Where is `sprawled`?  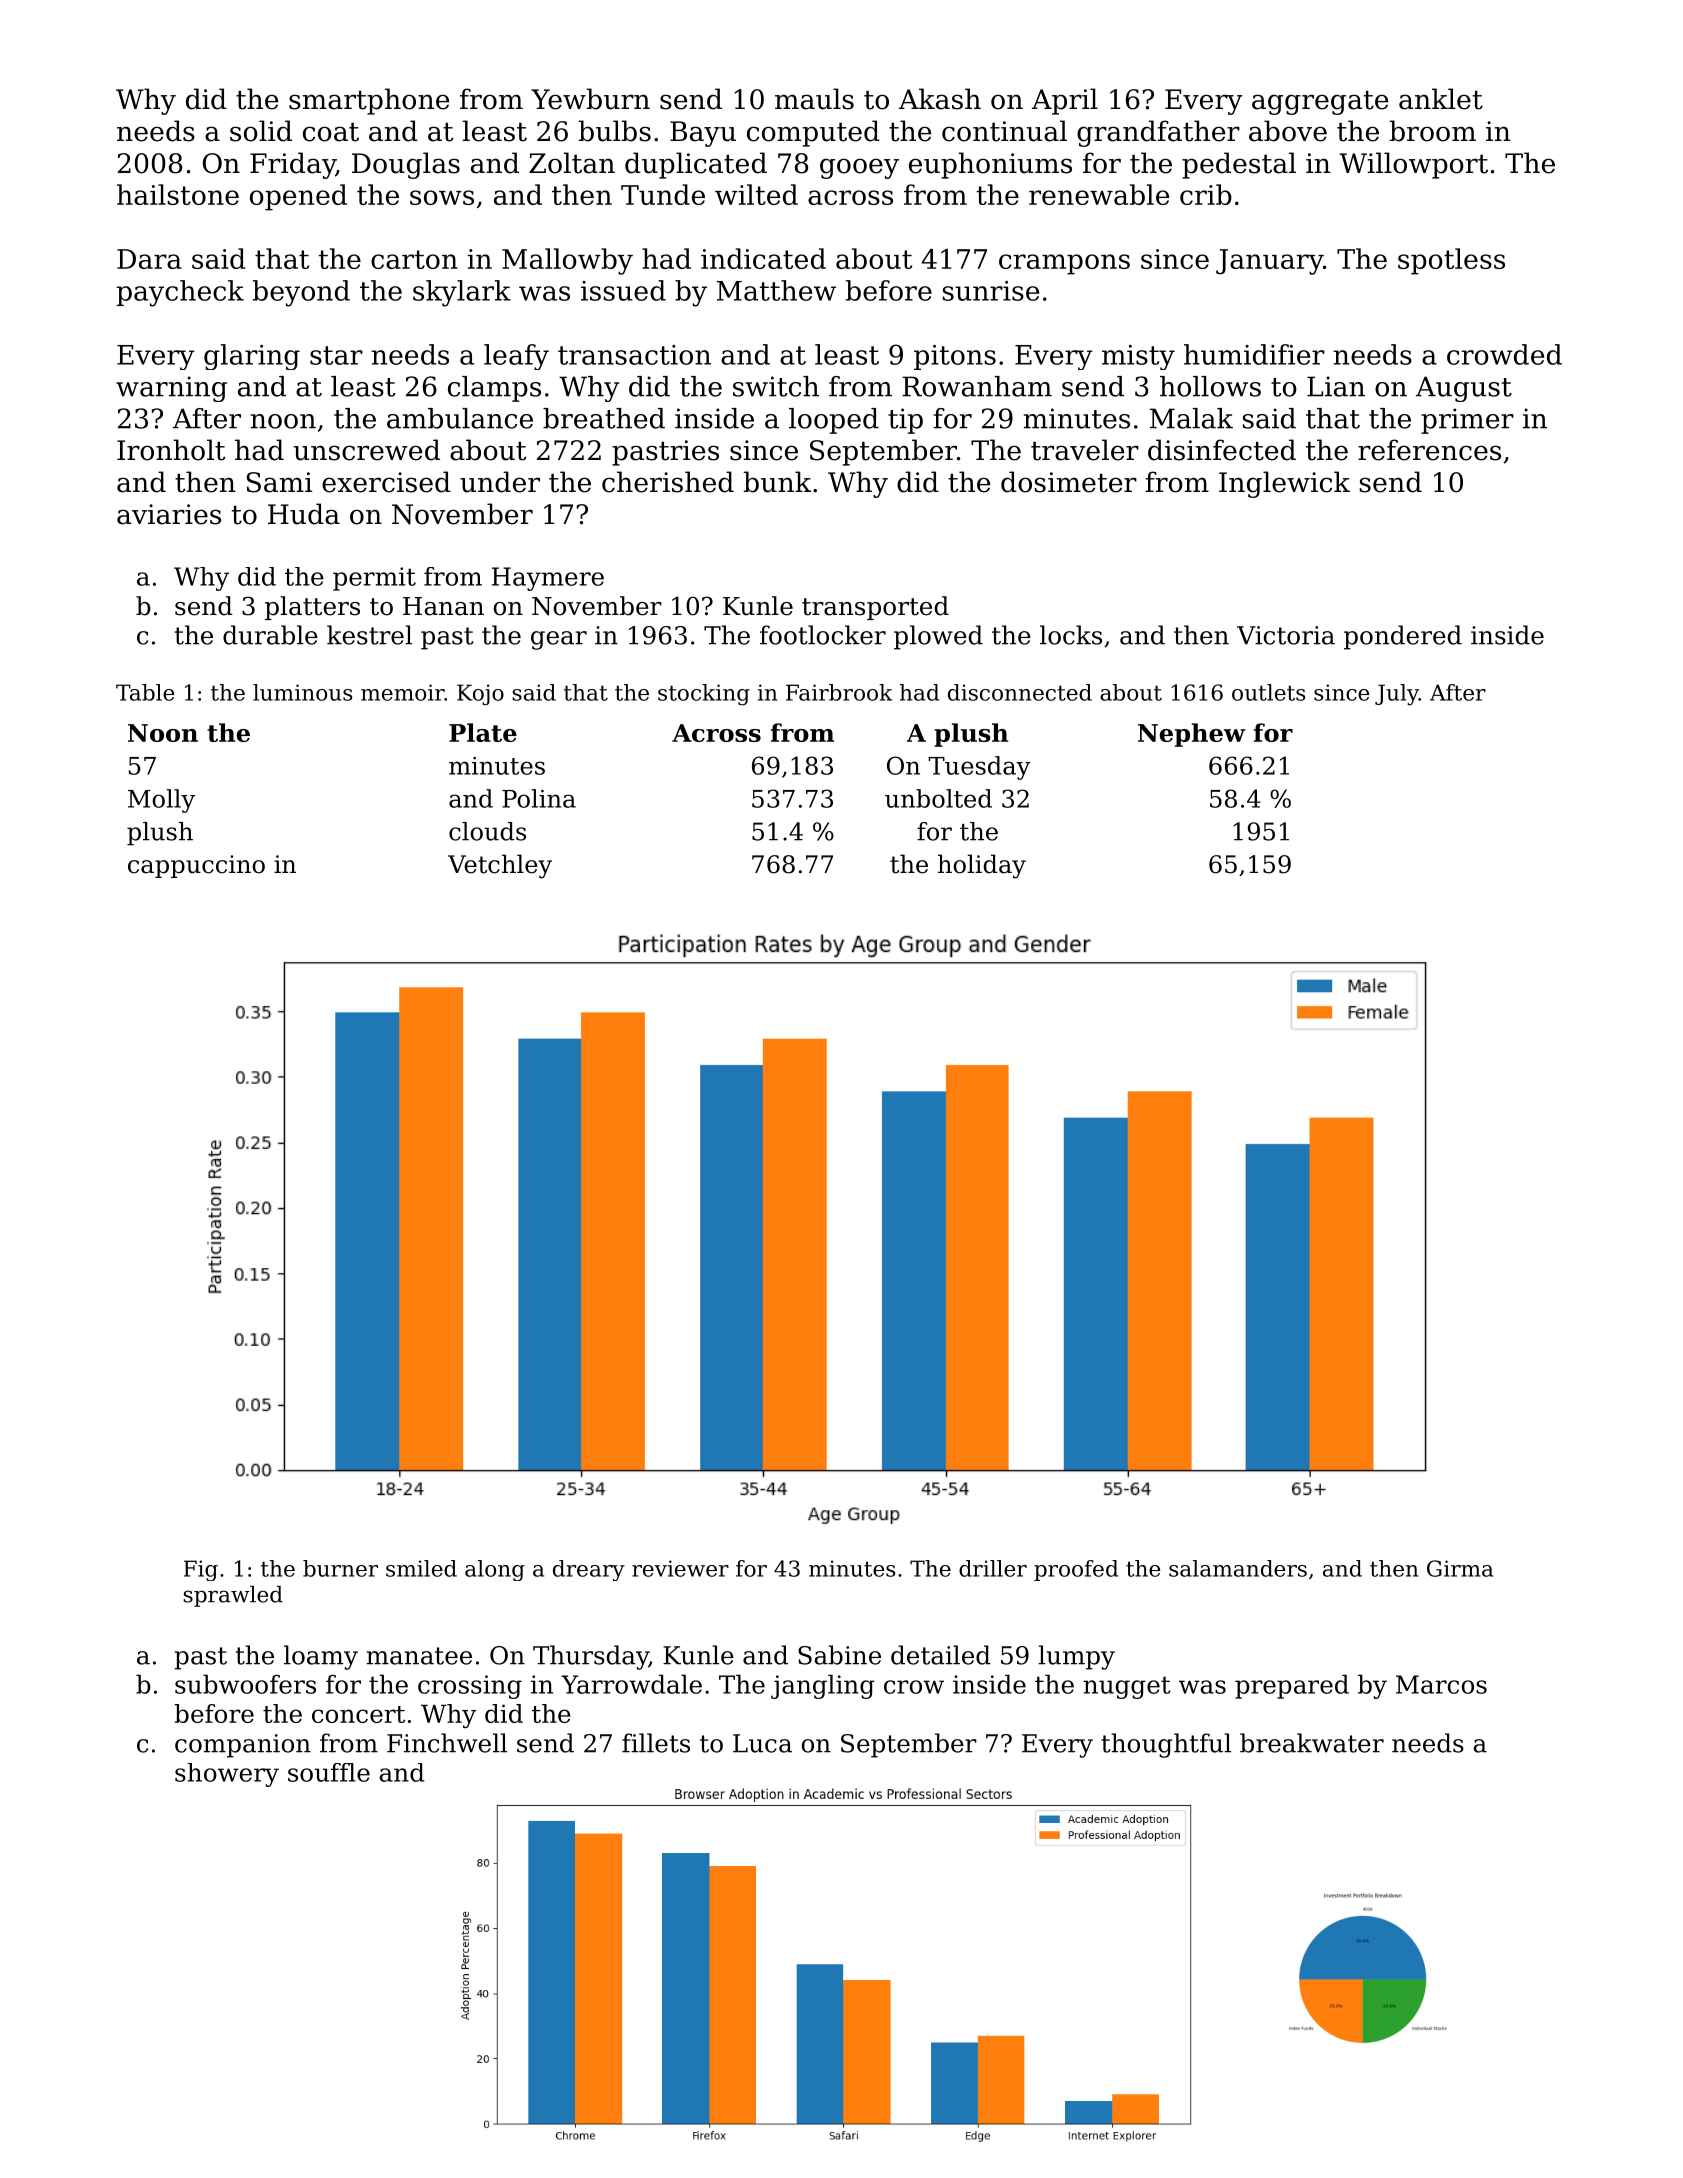 sprawled is located at coordinates (233, 1596).
